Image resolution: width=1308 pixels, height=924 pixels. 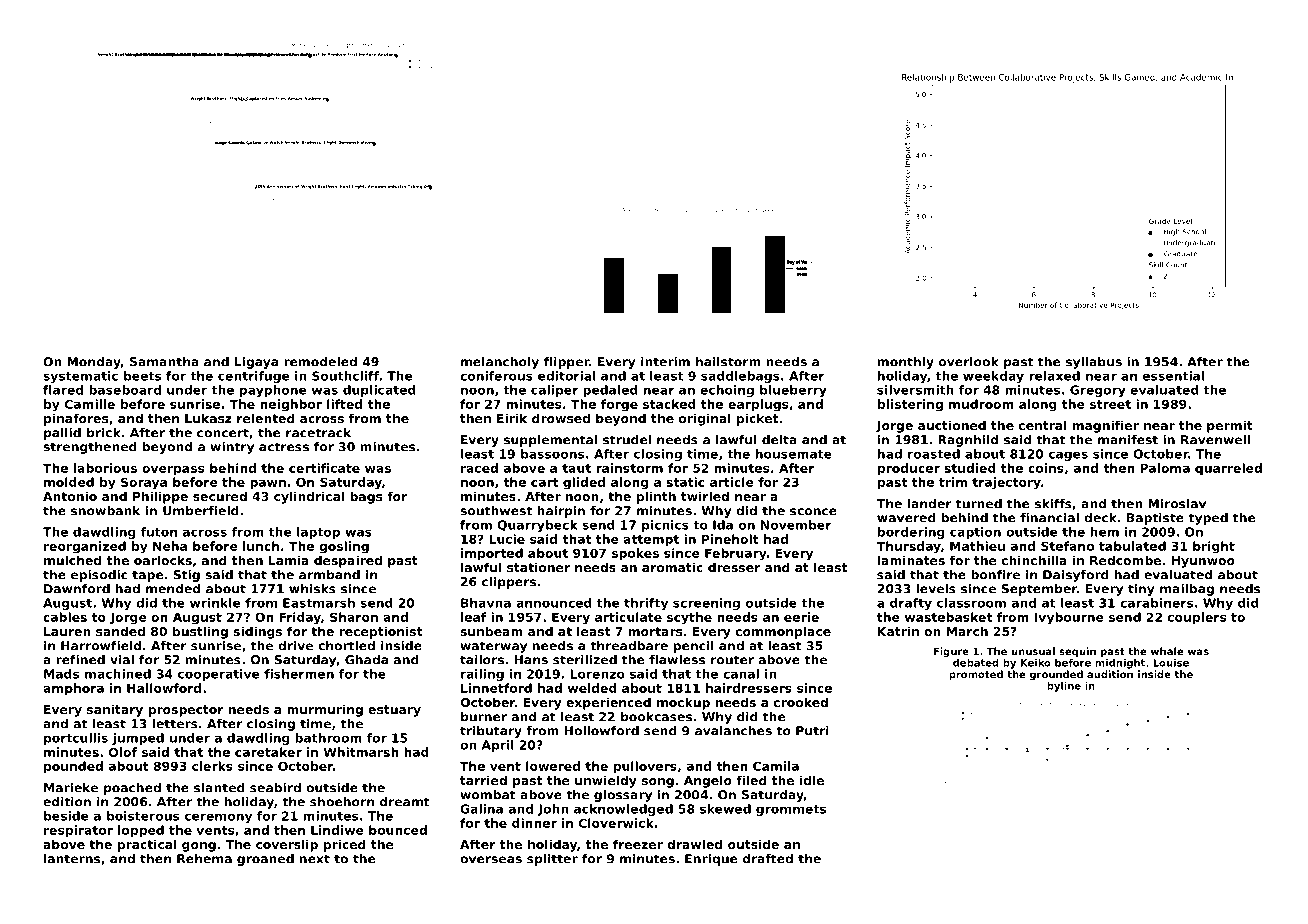 What do you see at coordinates (342, 802) in the screenshot?
I see `shoehorn` at bounding box center [342, 802].
